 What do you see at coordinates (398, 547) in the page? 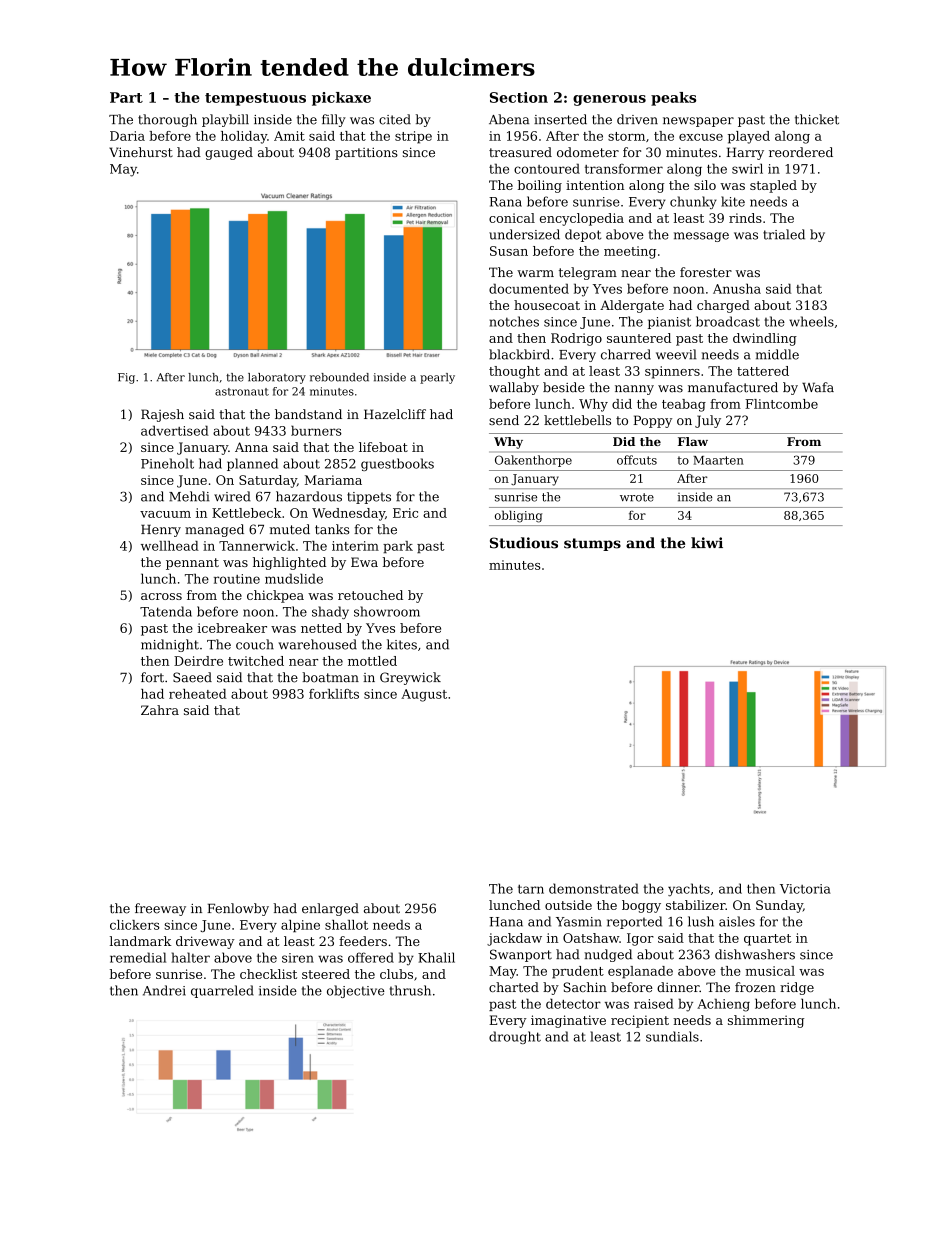
I see `park` at bounding box center [398, 547].
